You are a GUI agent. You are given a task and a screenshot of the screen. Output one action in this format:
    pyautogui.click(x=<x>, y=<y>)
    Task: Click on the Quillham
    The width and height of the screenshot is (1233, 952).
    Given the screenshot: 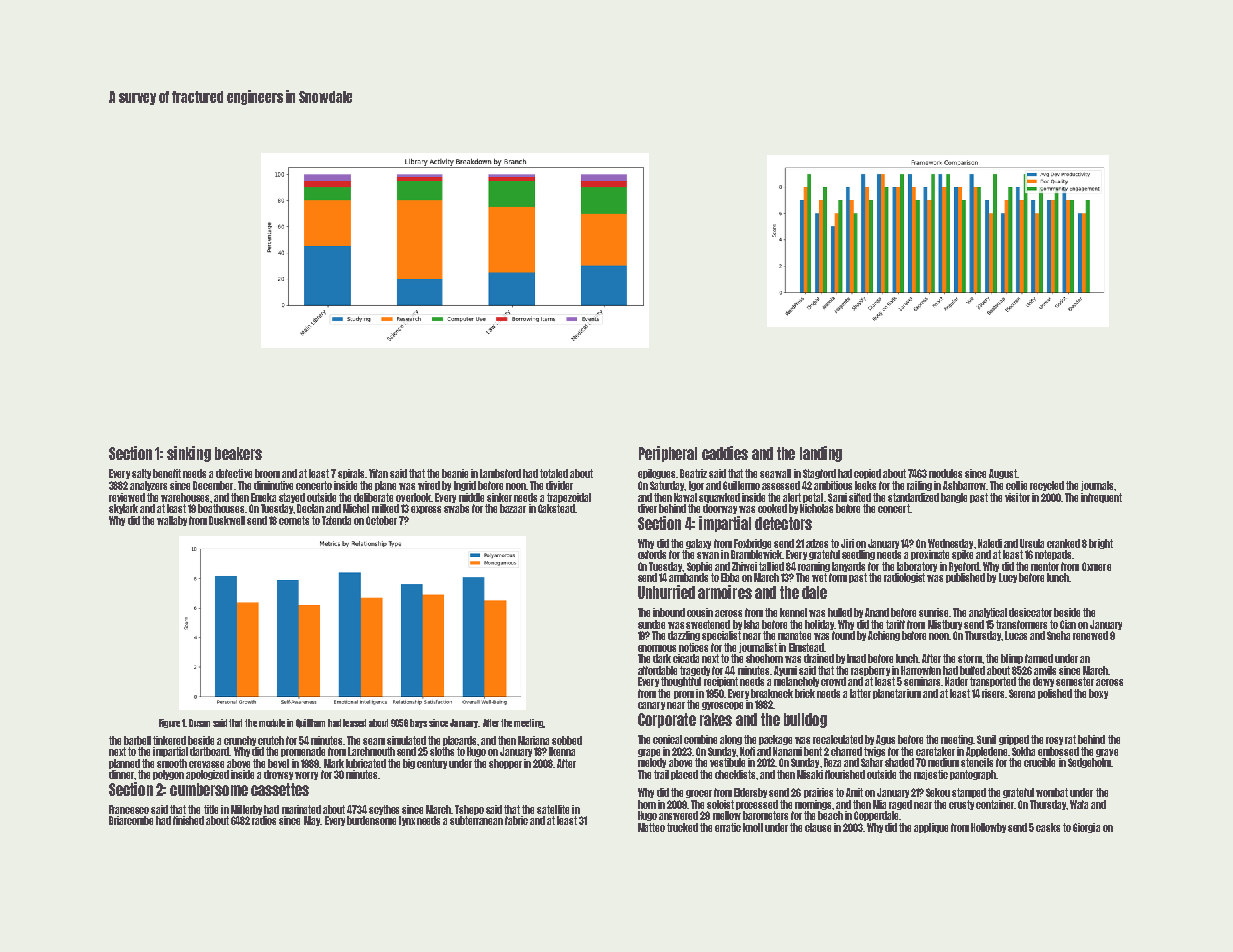 What is the action you would take?
    pyautogui.click(x=310, y=723)
